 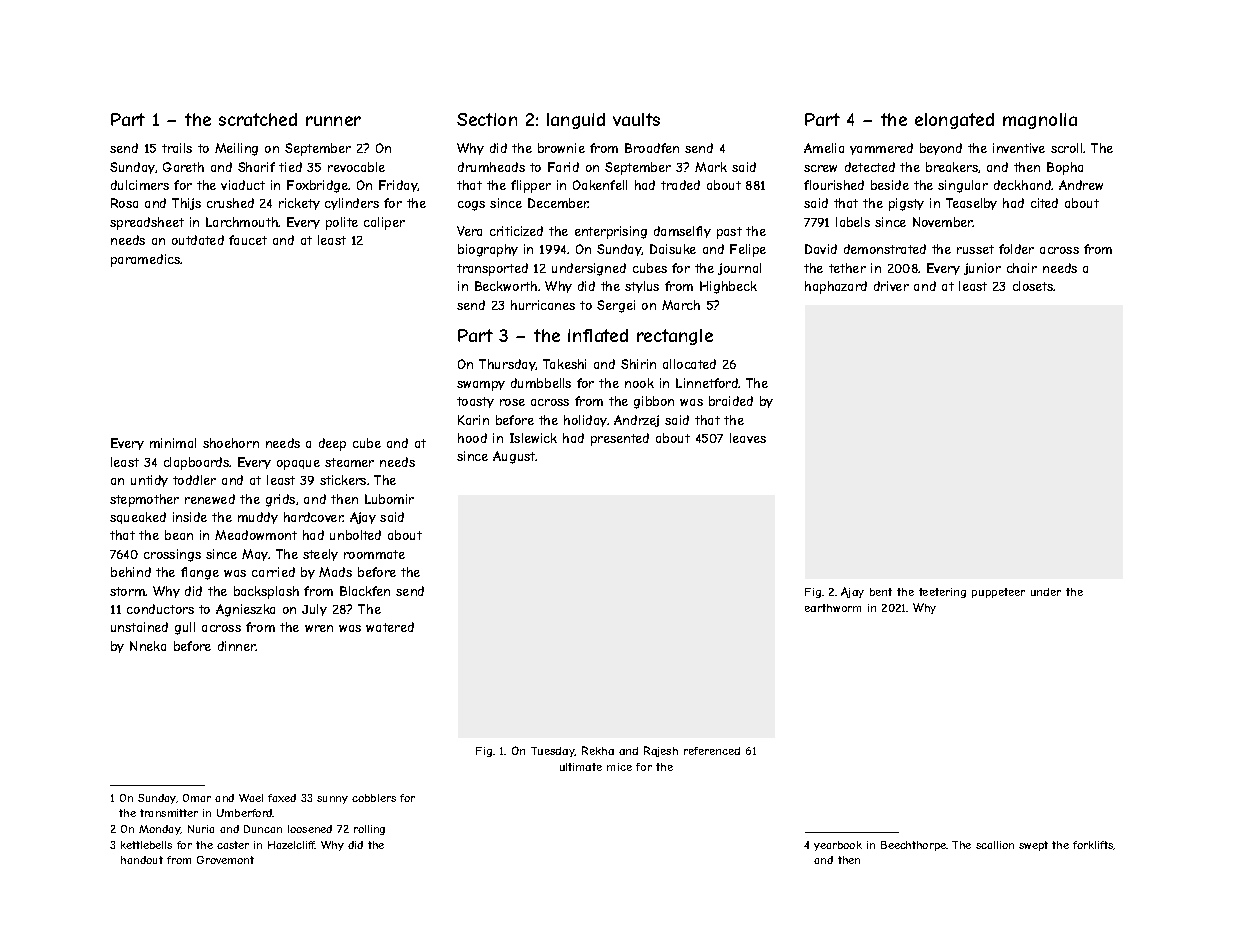 I want to click on braided, so click(x=731, y=401).
